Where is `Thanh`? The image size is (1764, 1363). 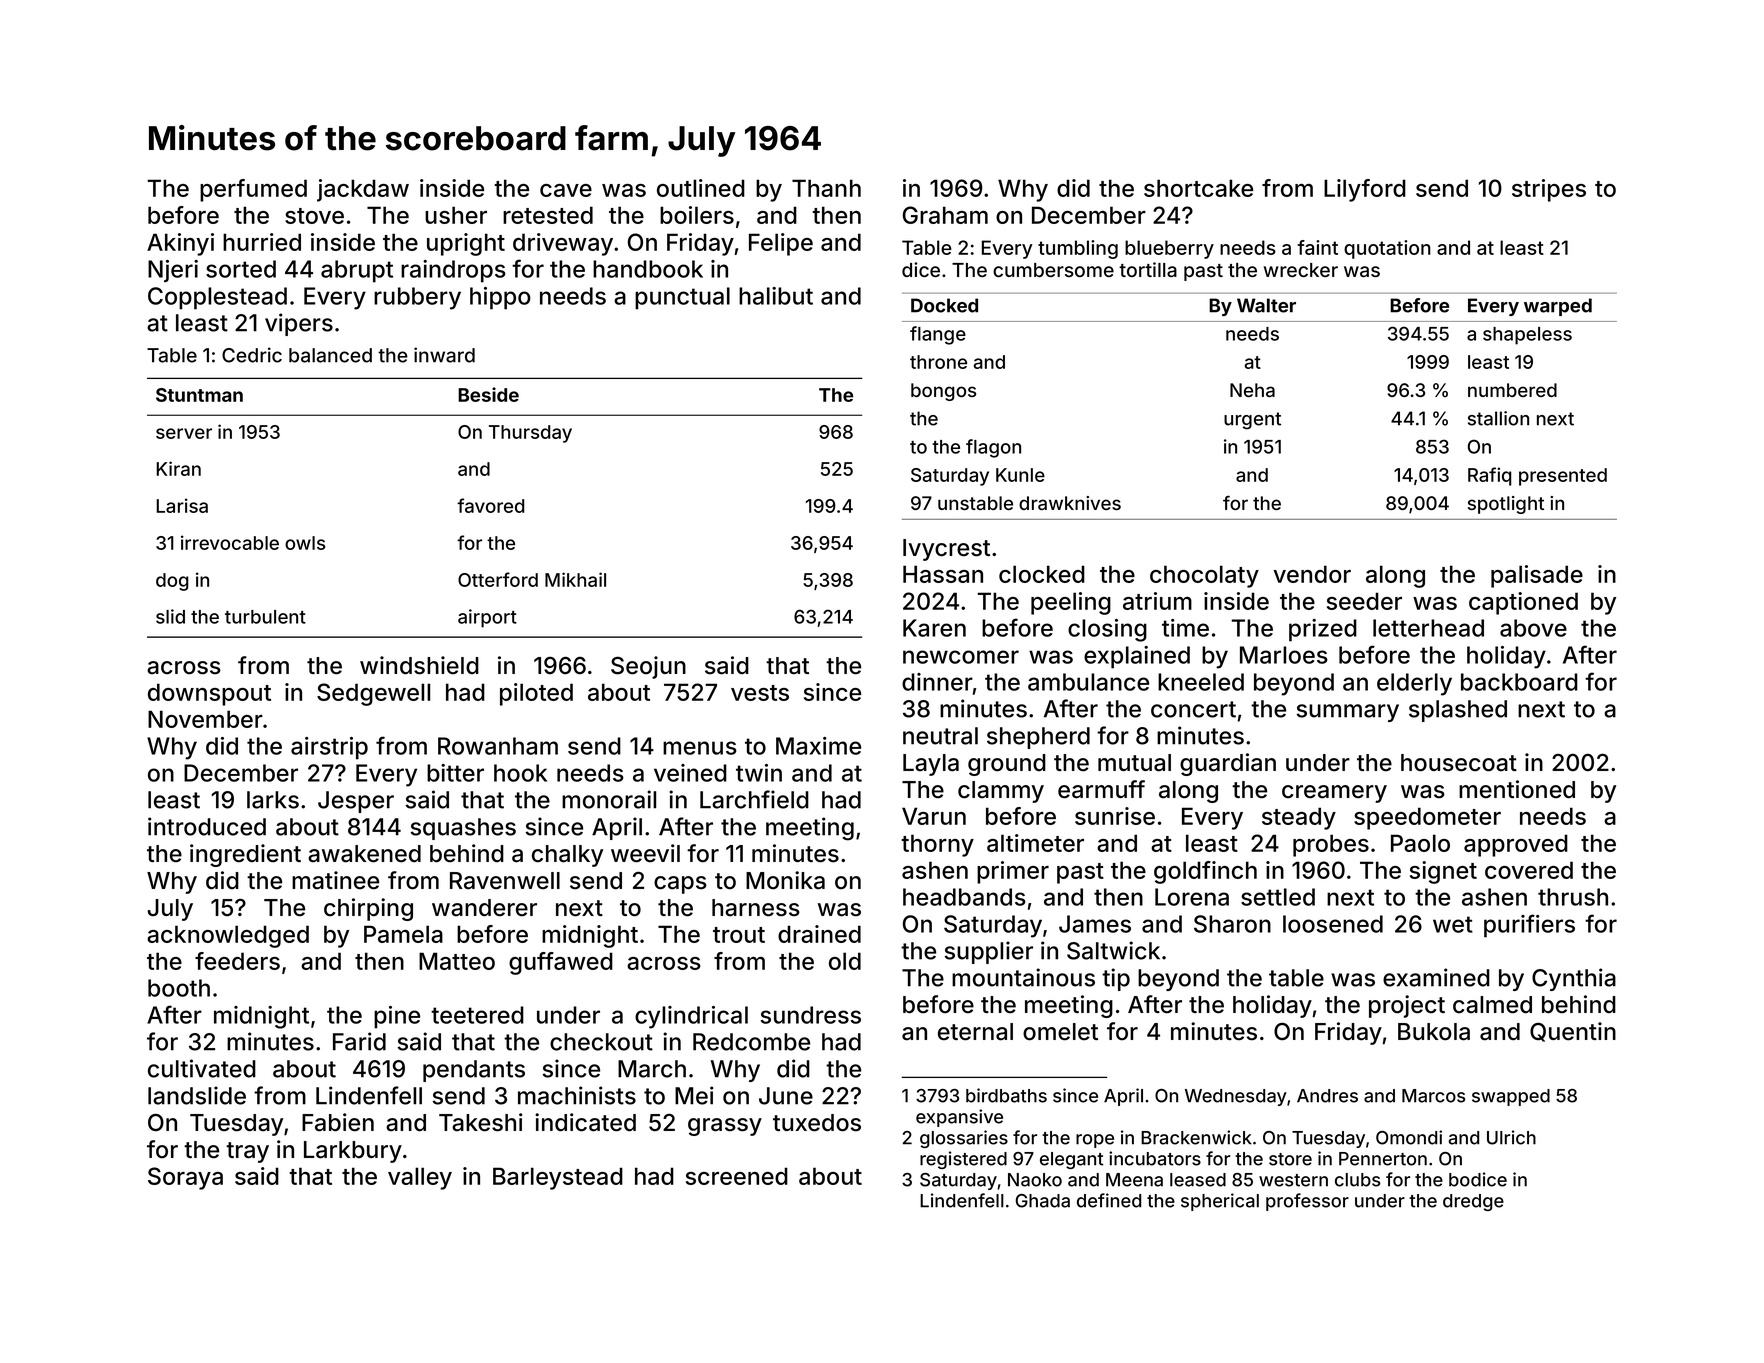
Thanh is located at coordinates (826, 188).
